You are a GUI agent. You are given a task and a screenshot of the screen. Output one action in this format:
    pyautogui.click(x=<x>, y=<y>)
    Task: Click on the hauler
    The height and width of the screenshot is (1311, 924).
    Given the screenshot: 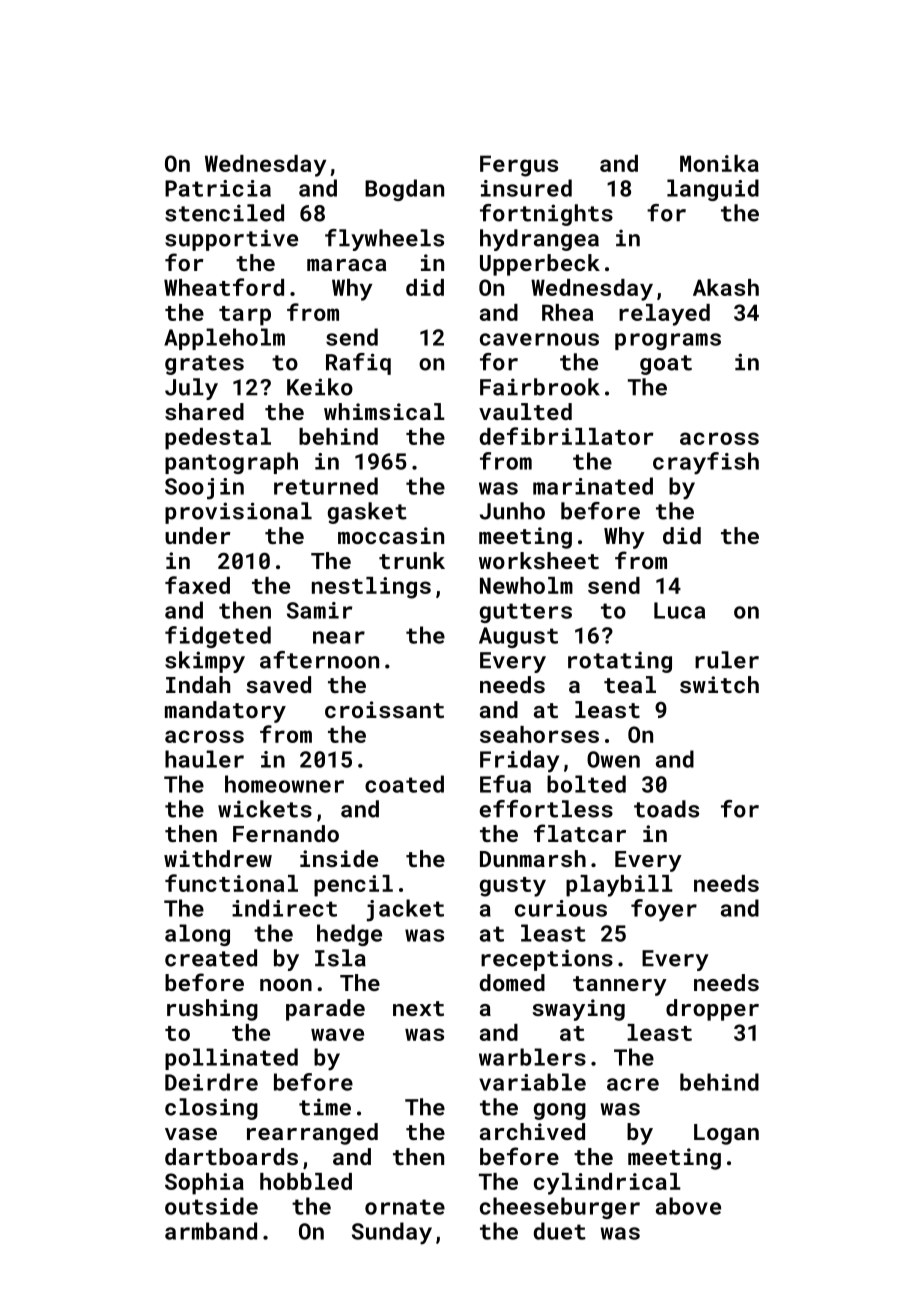 What is the action you would take?
    pyautogui.click(x=204, y=759)
